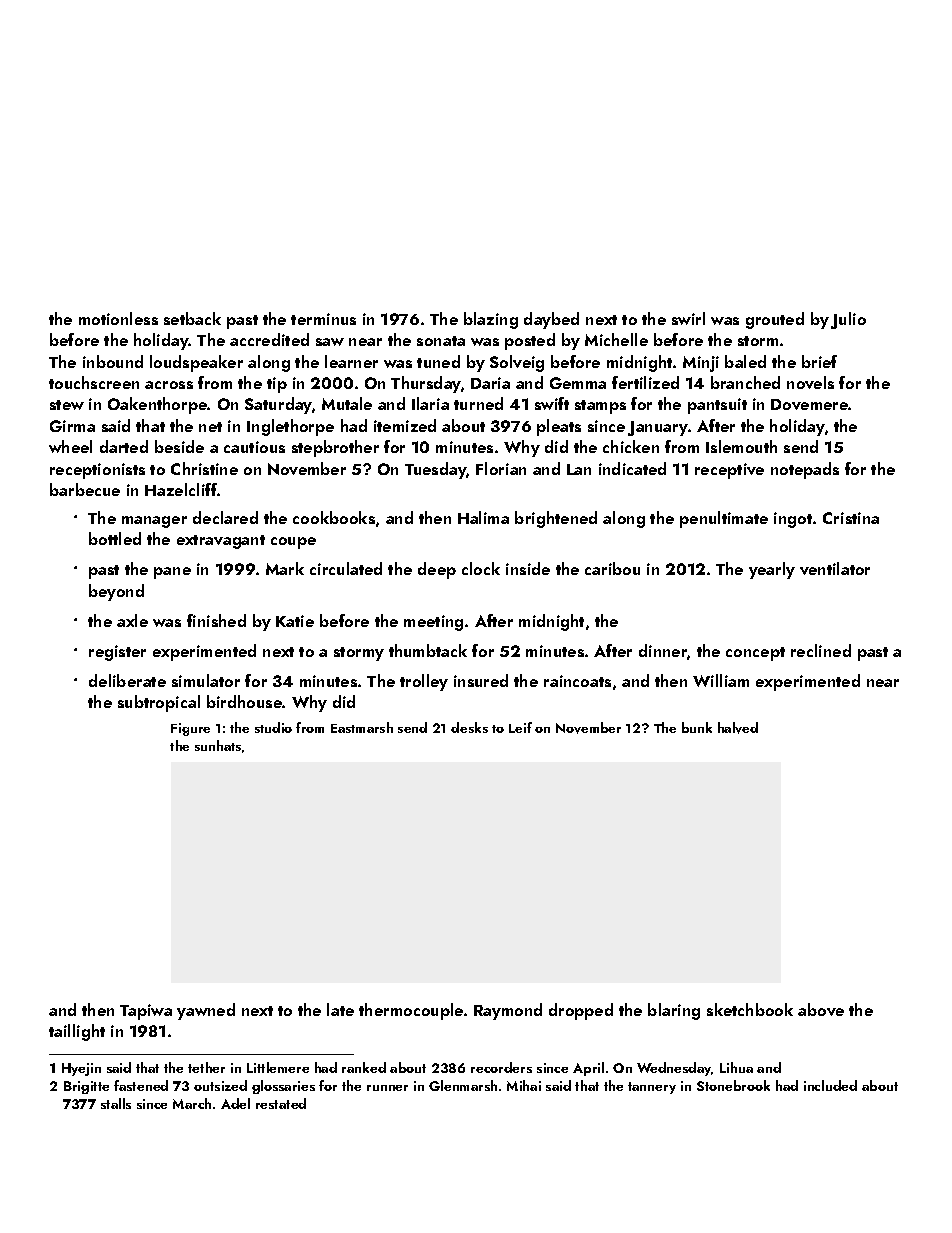  I want to click on motionless, so click(118, 318).
